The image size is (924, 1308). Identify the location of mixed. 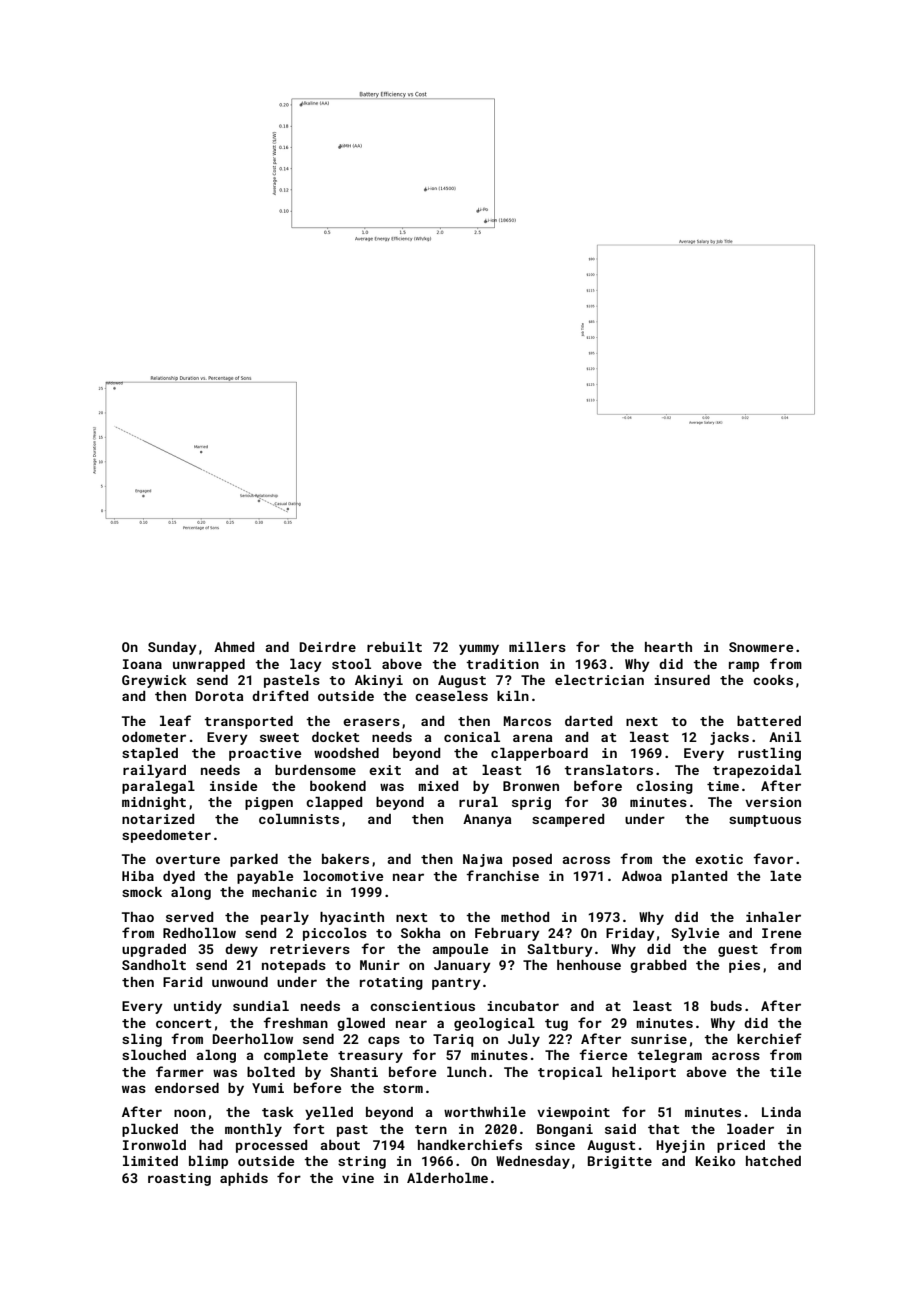
(438, 786).
